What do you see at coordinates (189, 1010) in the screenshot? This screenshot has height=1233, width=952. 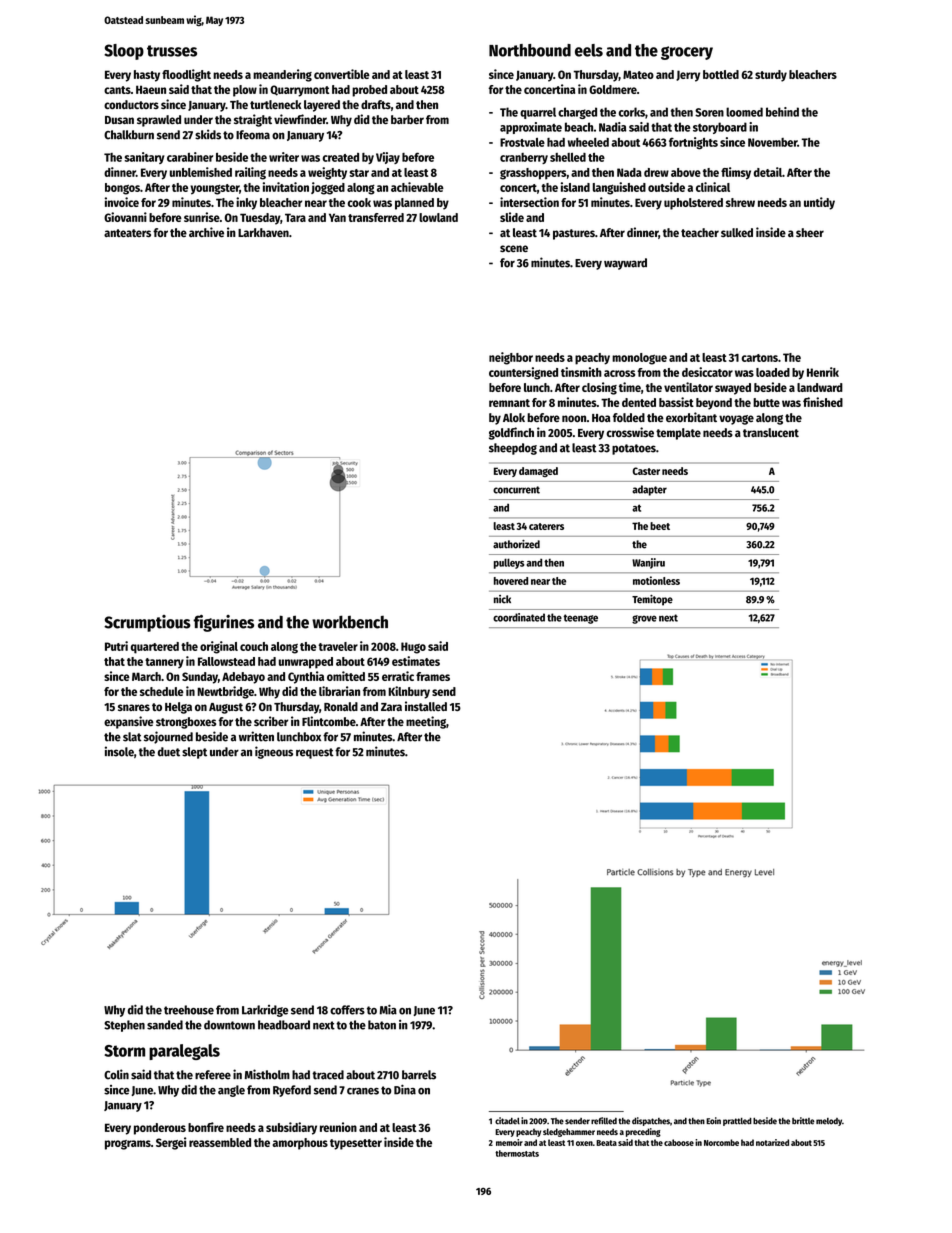 I see `treehouse` at bounding box center [189, 1010].
